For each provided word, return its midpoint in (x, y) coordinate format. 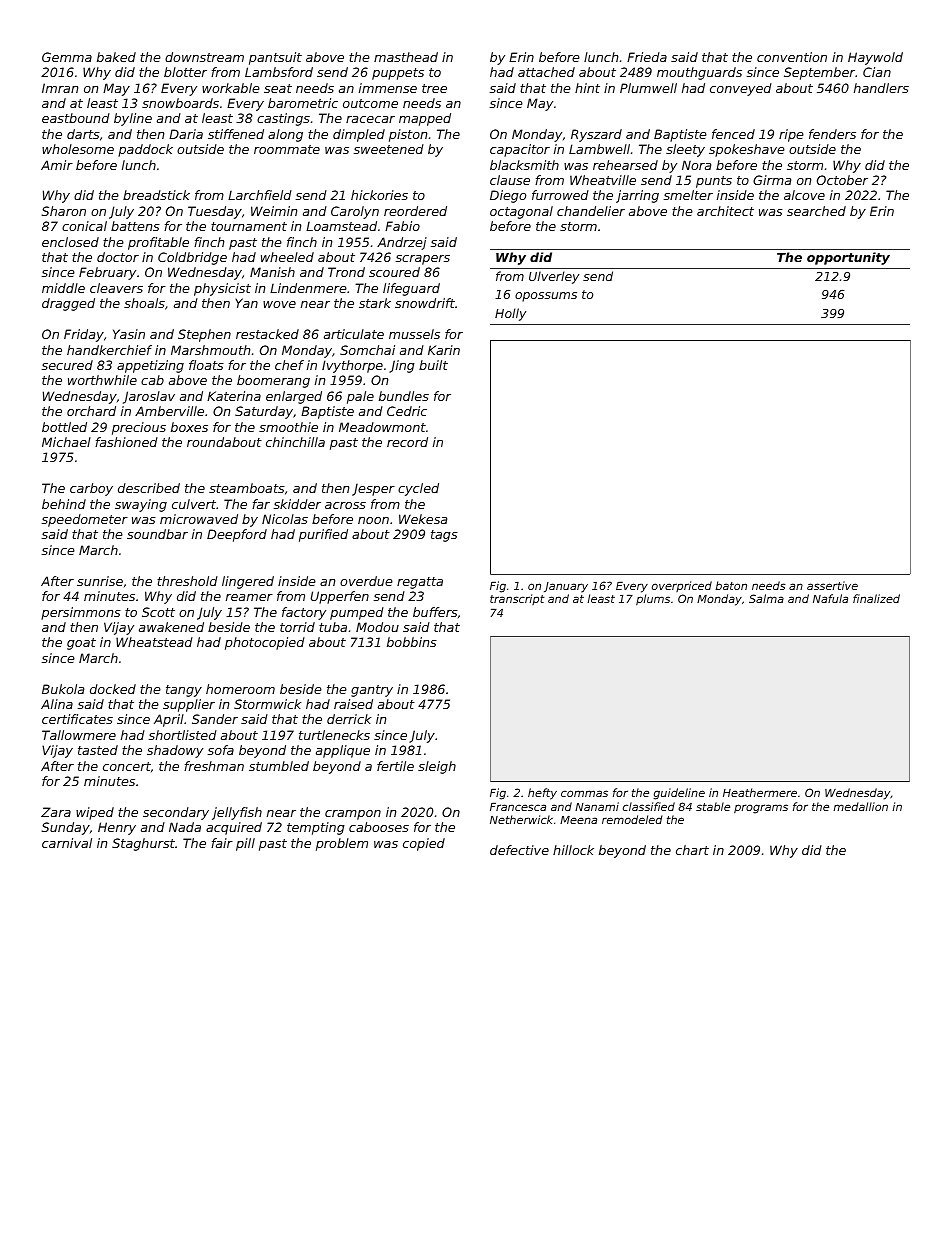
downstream (204, 57)
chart (692, 850)
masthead (406, 57)
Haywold (875, 58)
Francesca (518, 807)
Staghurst (143, 844)
